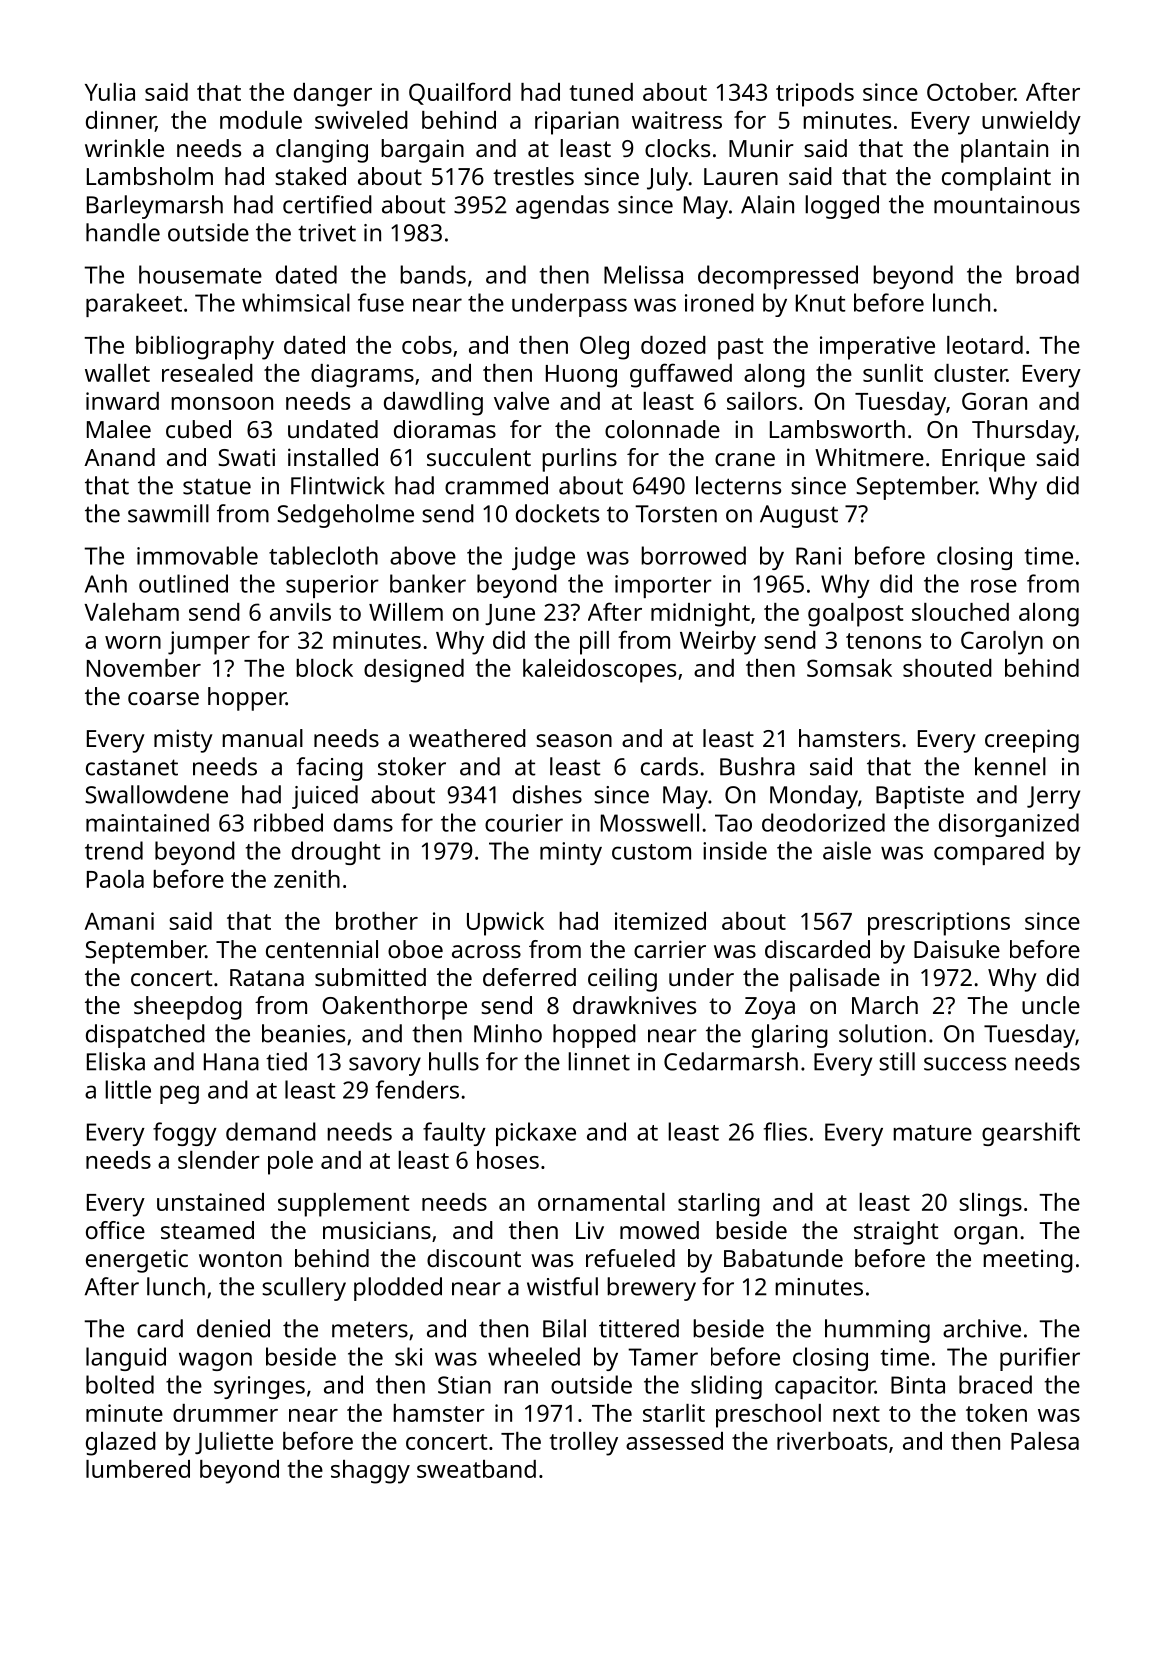 This page has width=1165, height=1654. What do you see at coordinates (115, 1230) in the page?
I see `office` at bounding box center [115, 1230].
